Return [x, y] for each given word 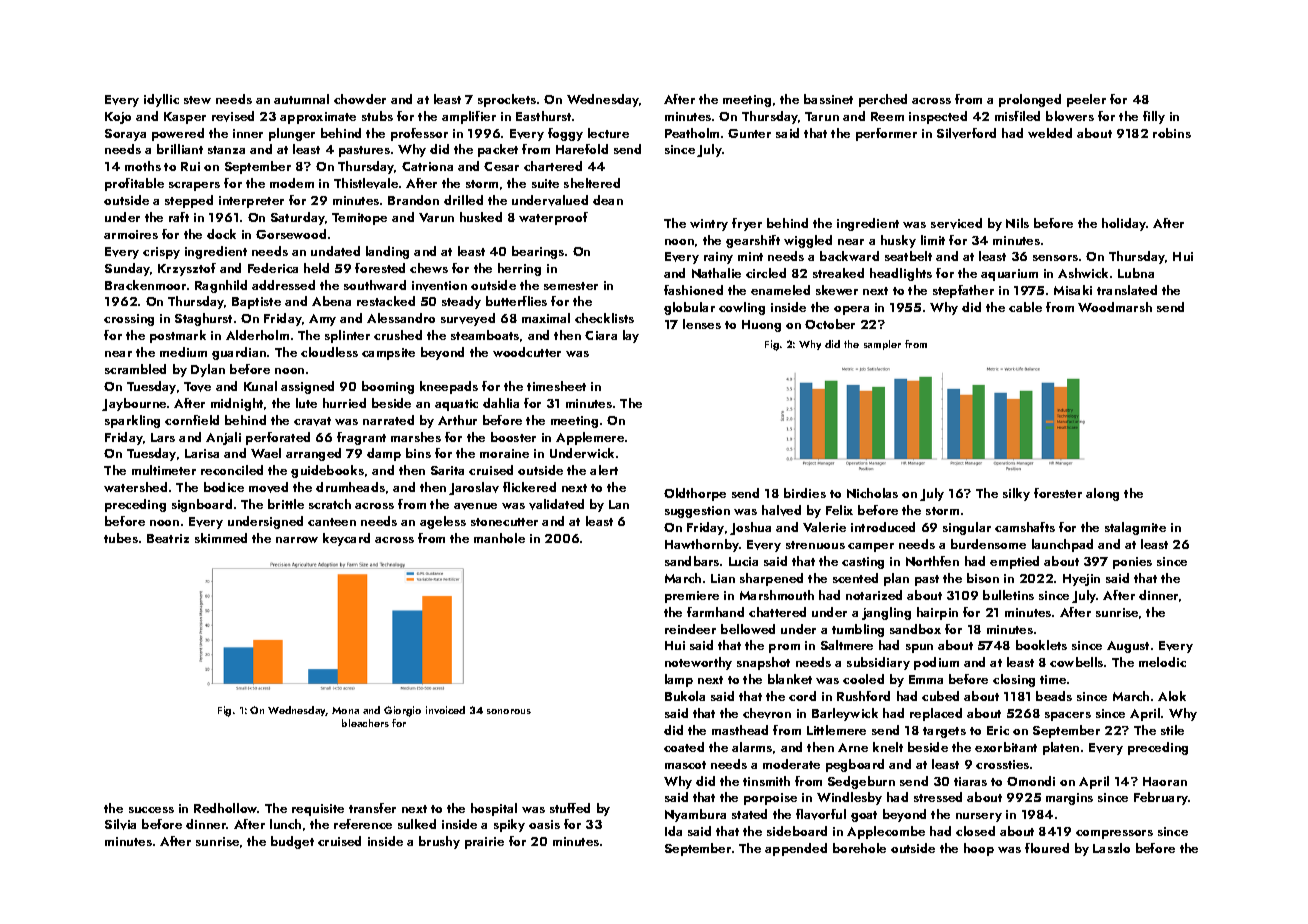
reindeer [690, 629]
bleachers [365, 723]
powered [178, 134]
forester [1058, 493]
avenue [475, 506]
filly [1154, 117]
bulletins [1008, 595]
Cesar [501, 166]
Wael [266, 453]
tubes [121, 538]
